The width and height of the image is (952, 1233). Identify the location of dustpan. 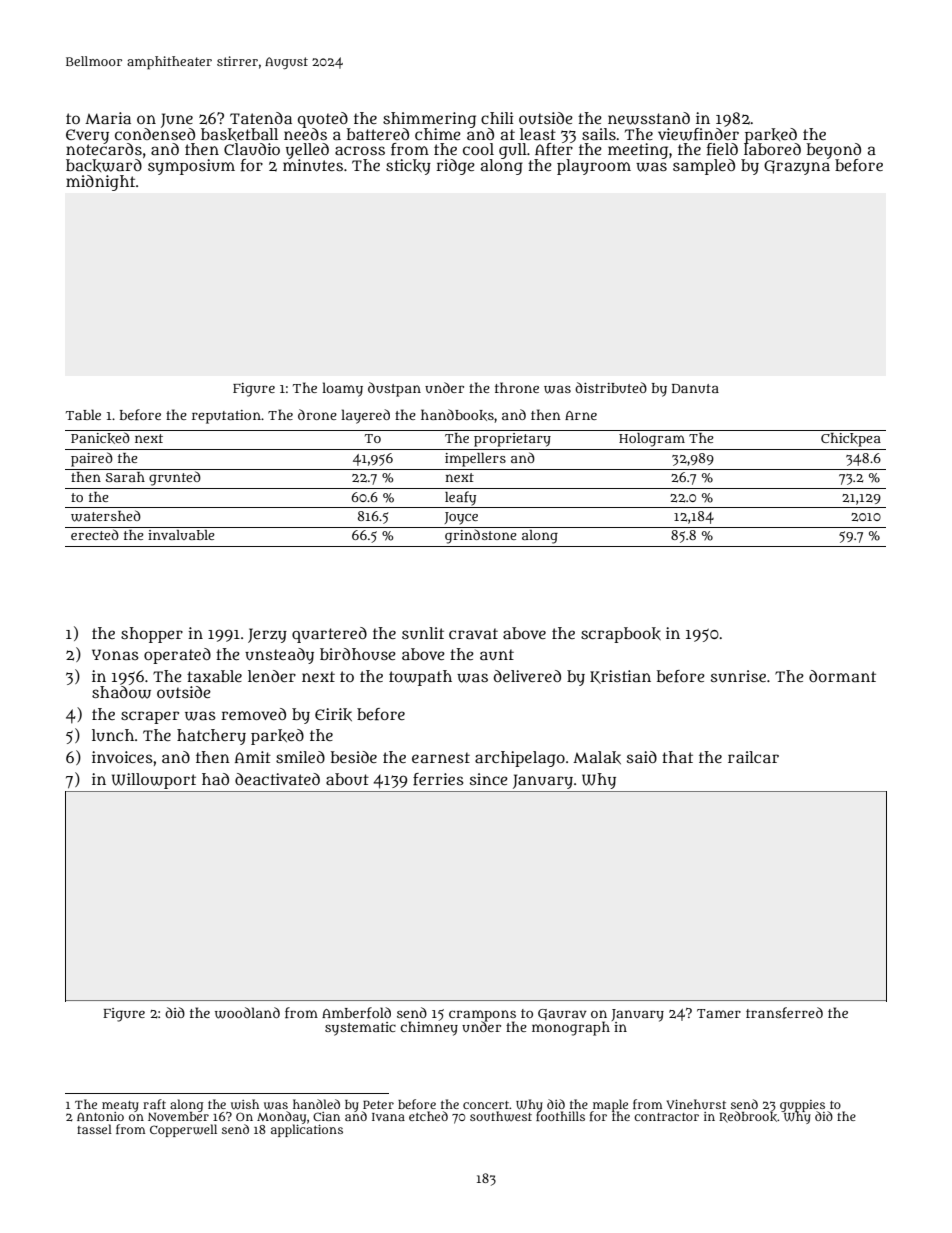
(394, 389).
